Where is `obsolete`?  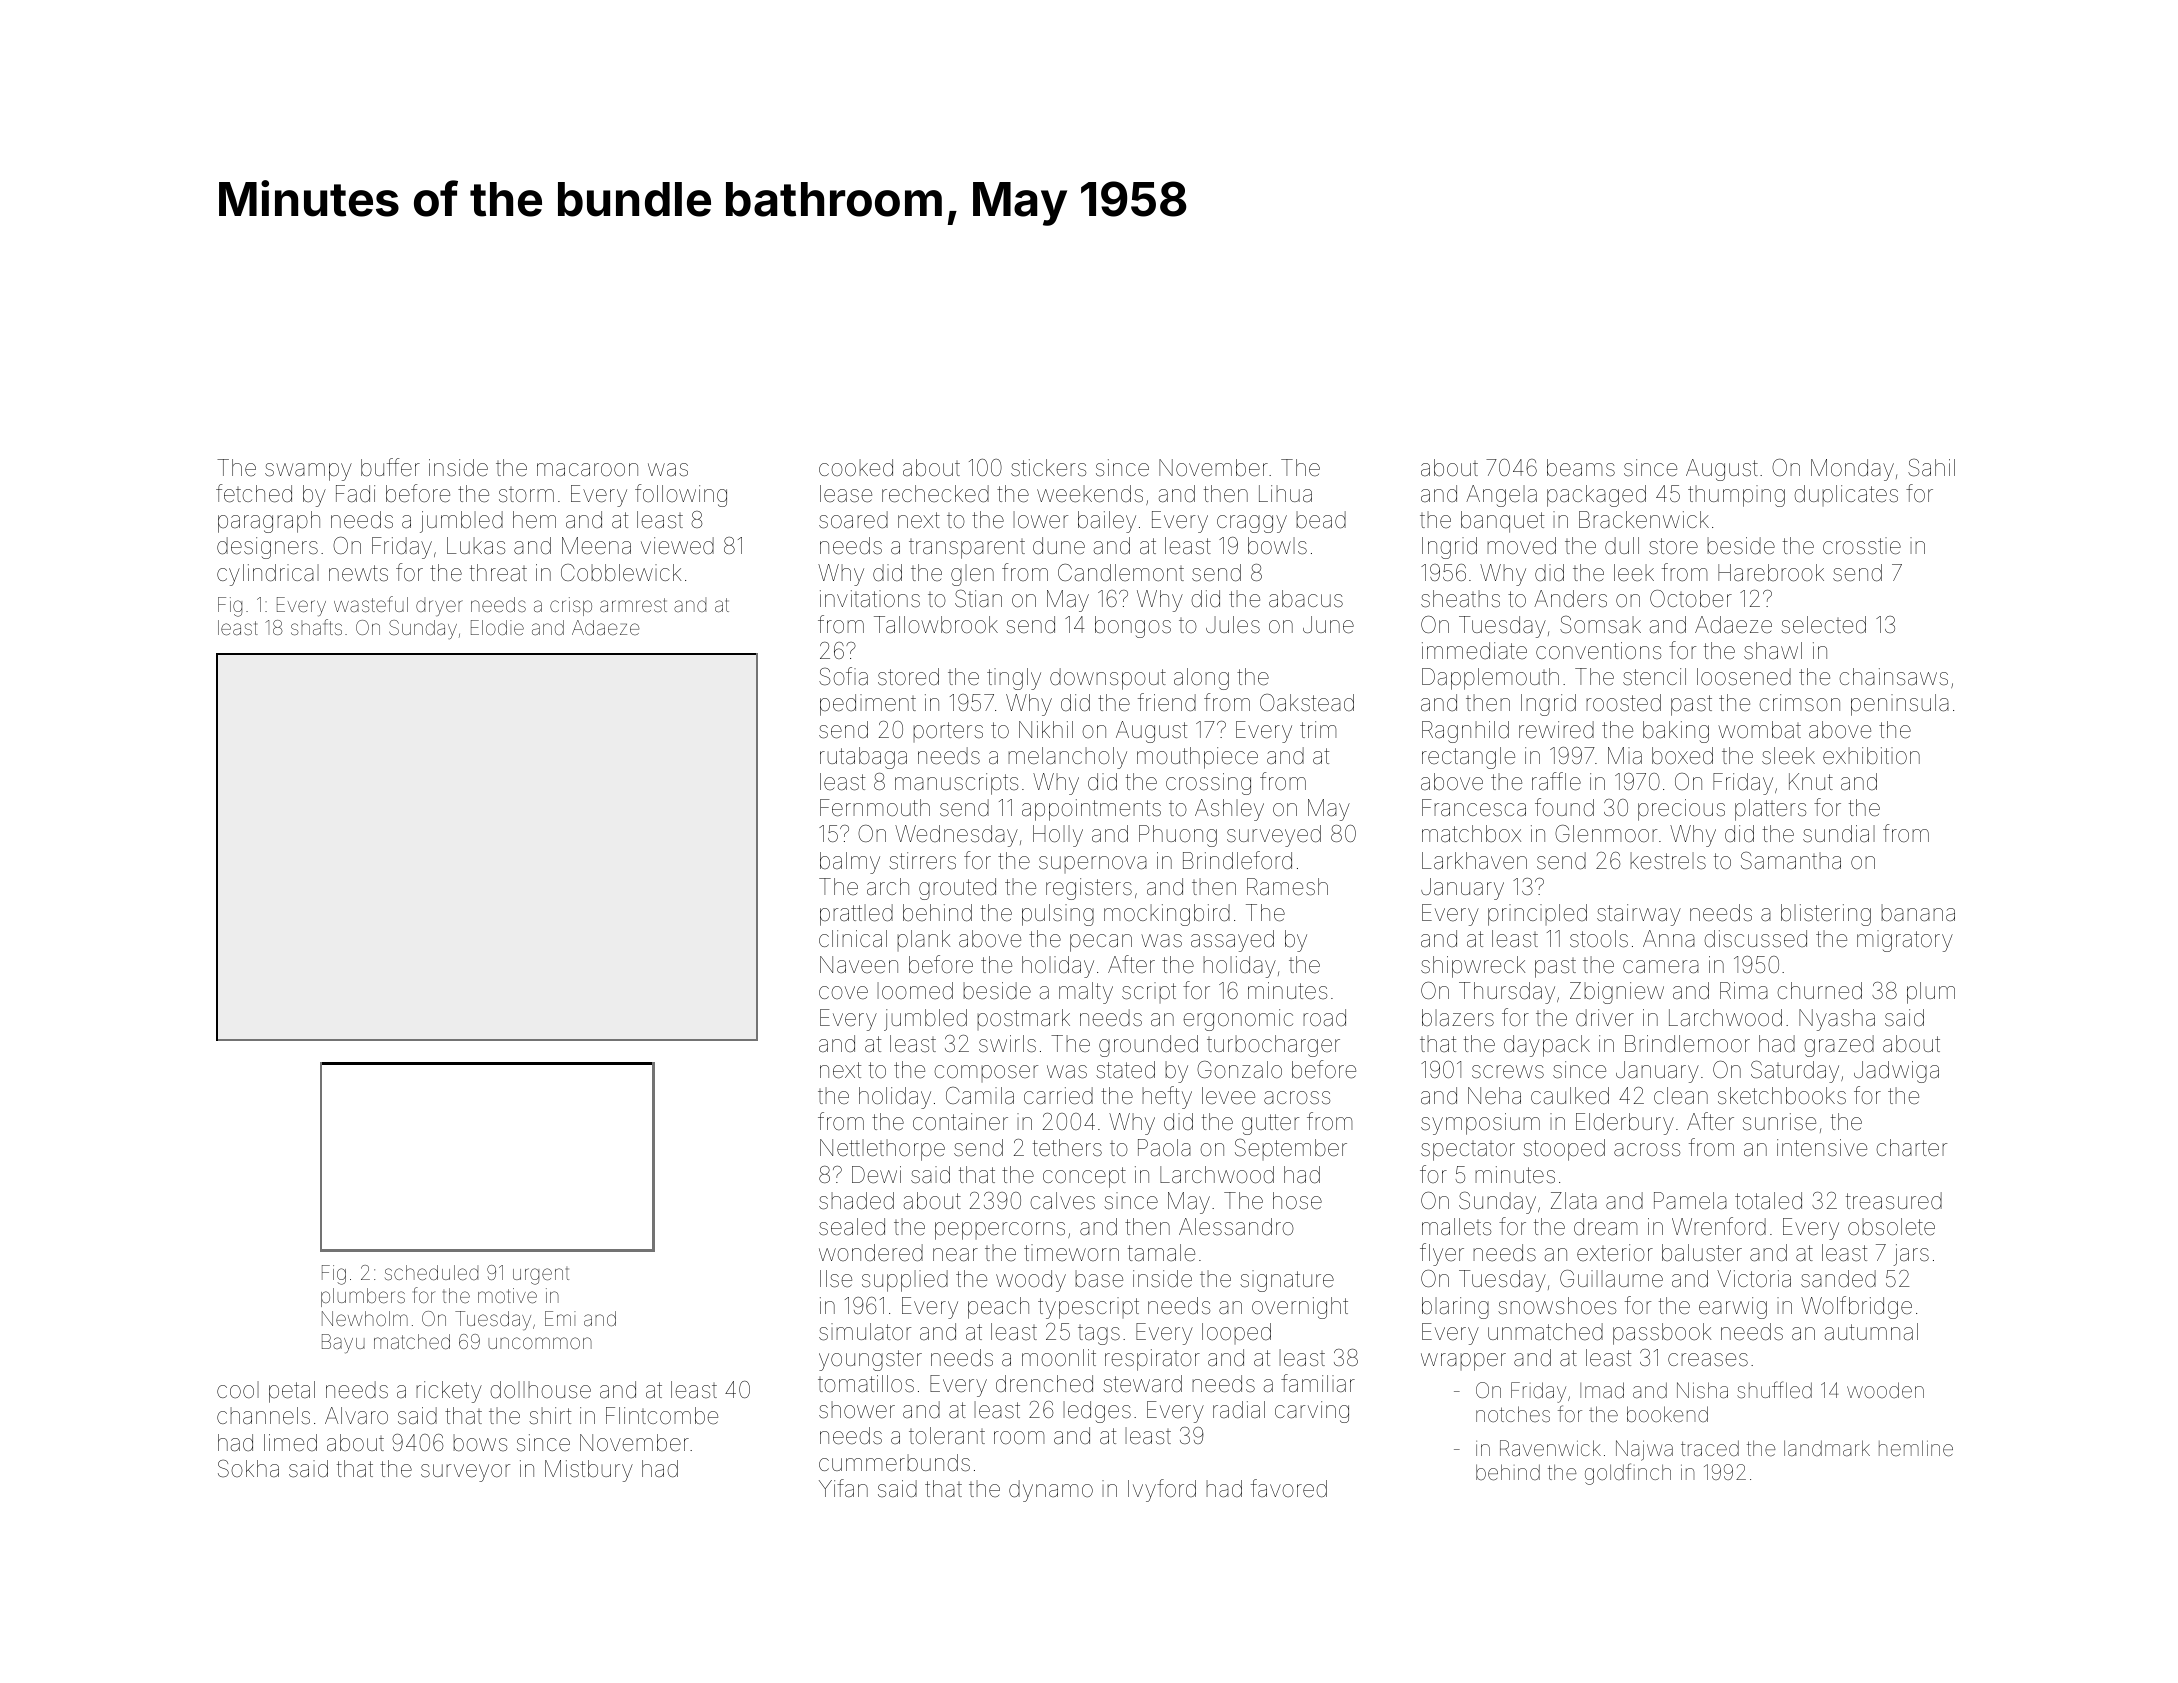
obsolete is located at coordinates (1891, 1227).
